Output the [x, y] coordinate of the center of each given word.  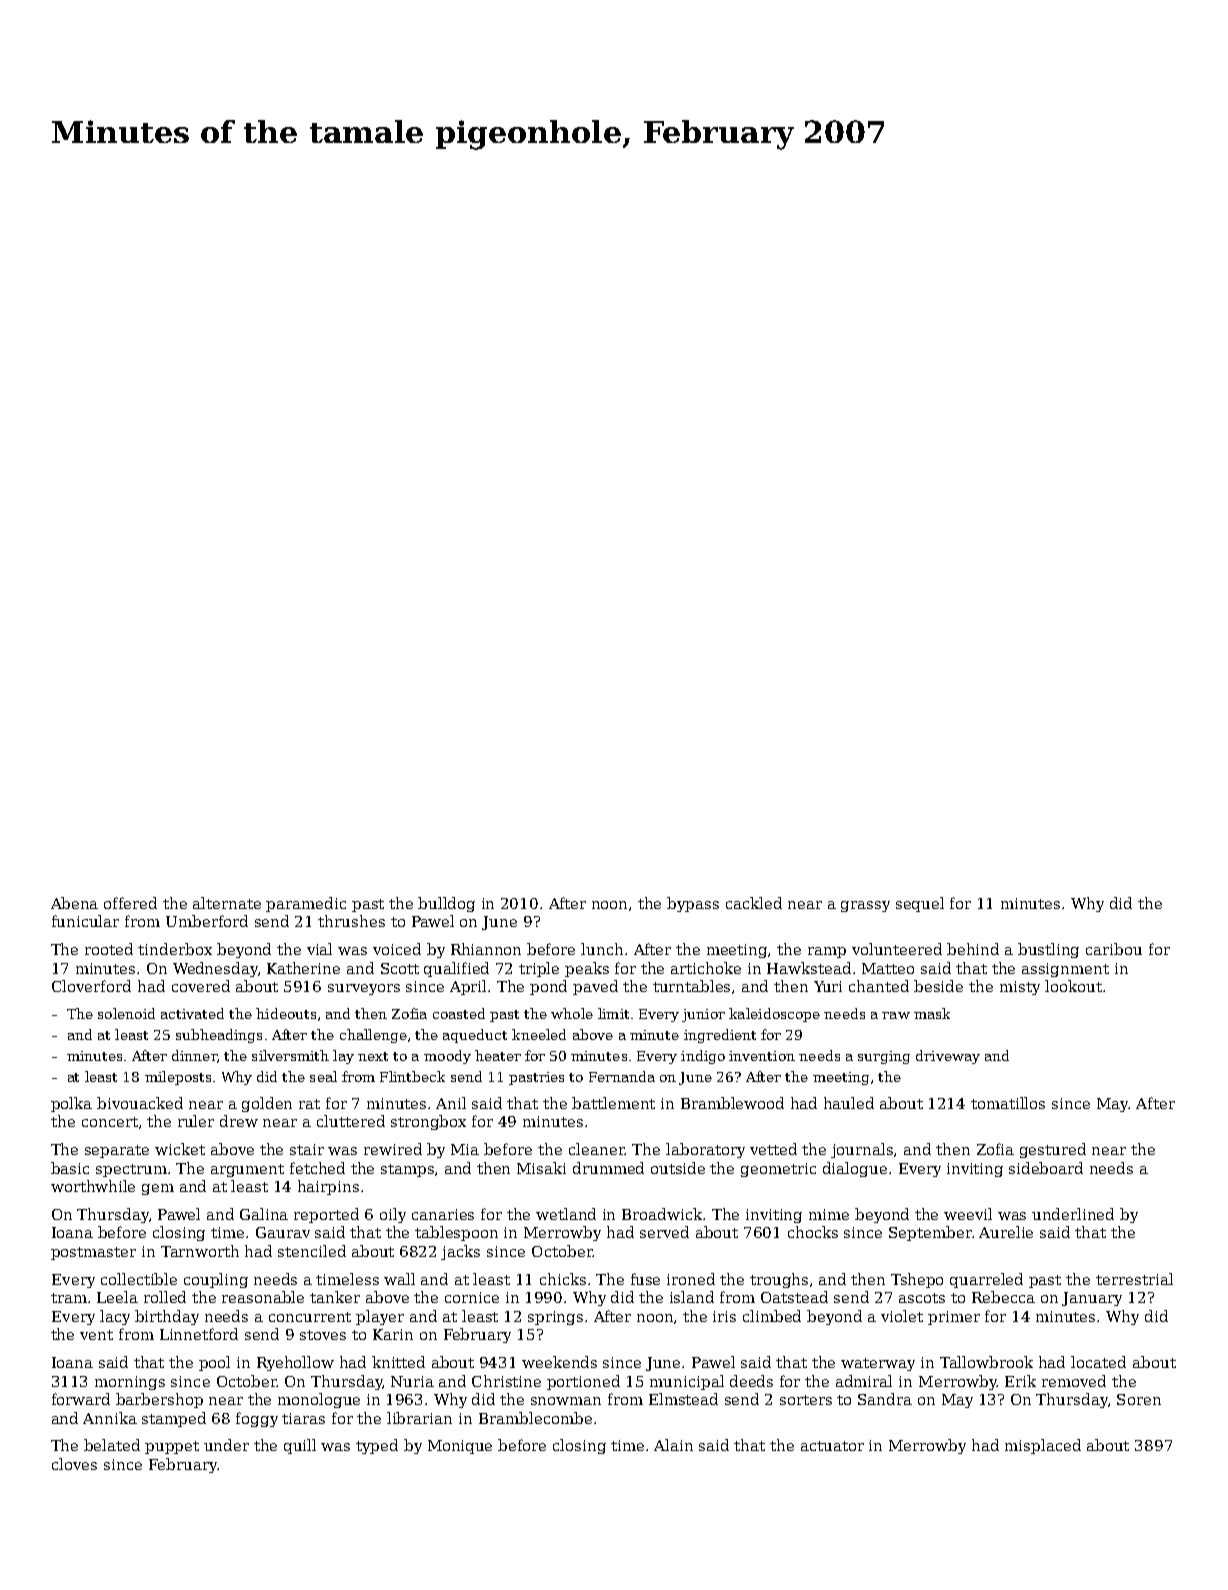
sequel [920, 904]
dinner [194, 1055]
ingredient [720, 1036]
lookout [1073, 986]
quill [300, 1446]
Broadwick [663, 1214]
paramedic [306, 904]
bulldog [446, 904]
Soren [1139, 1399]
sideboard [1046, 1168]
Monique [460, 1447]
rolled [165, 1297]
